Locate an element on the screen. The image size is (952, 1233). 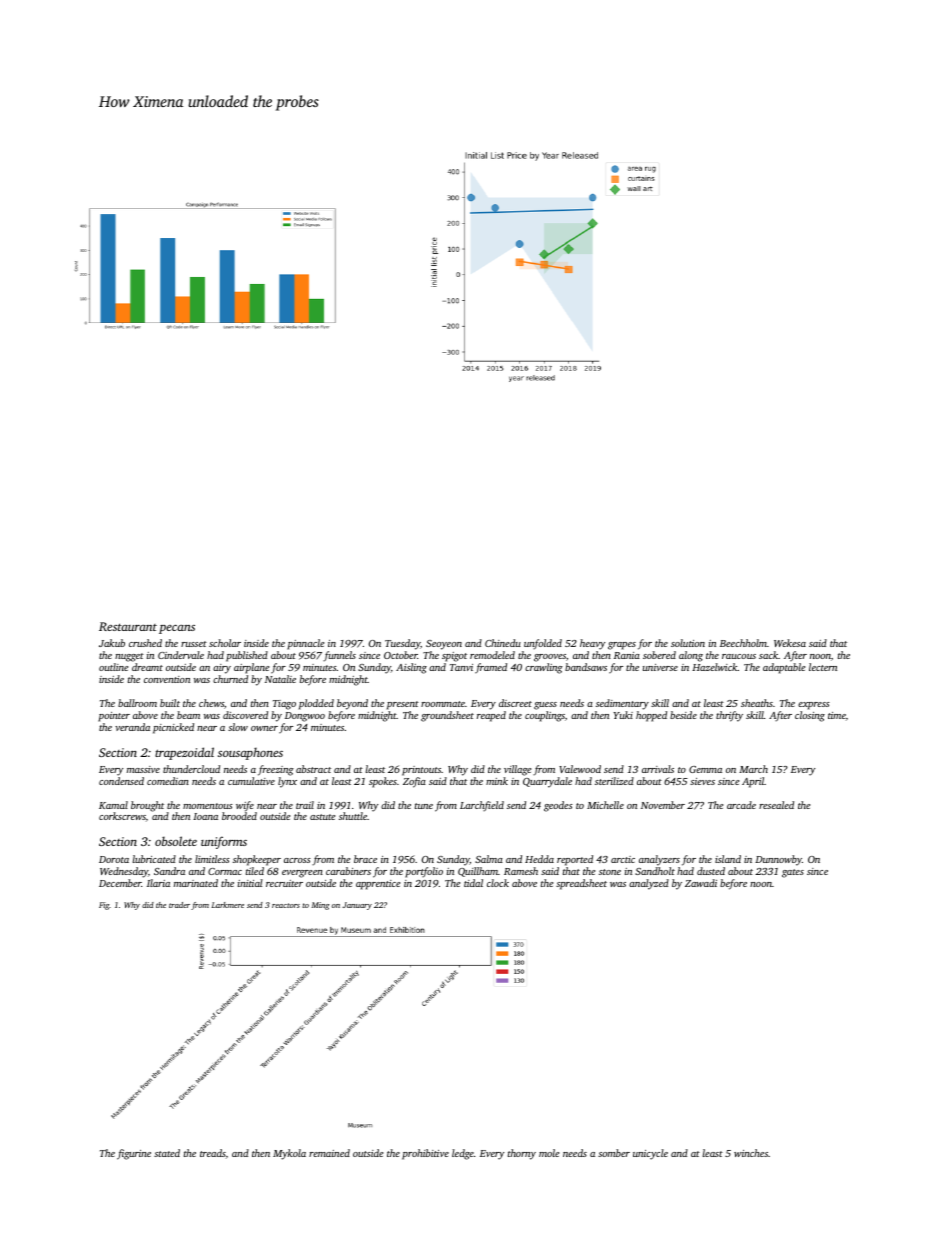
pointer is located at coordinates (114, 717).
